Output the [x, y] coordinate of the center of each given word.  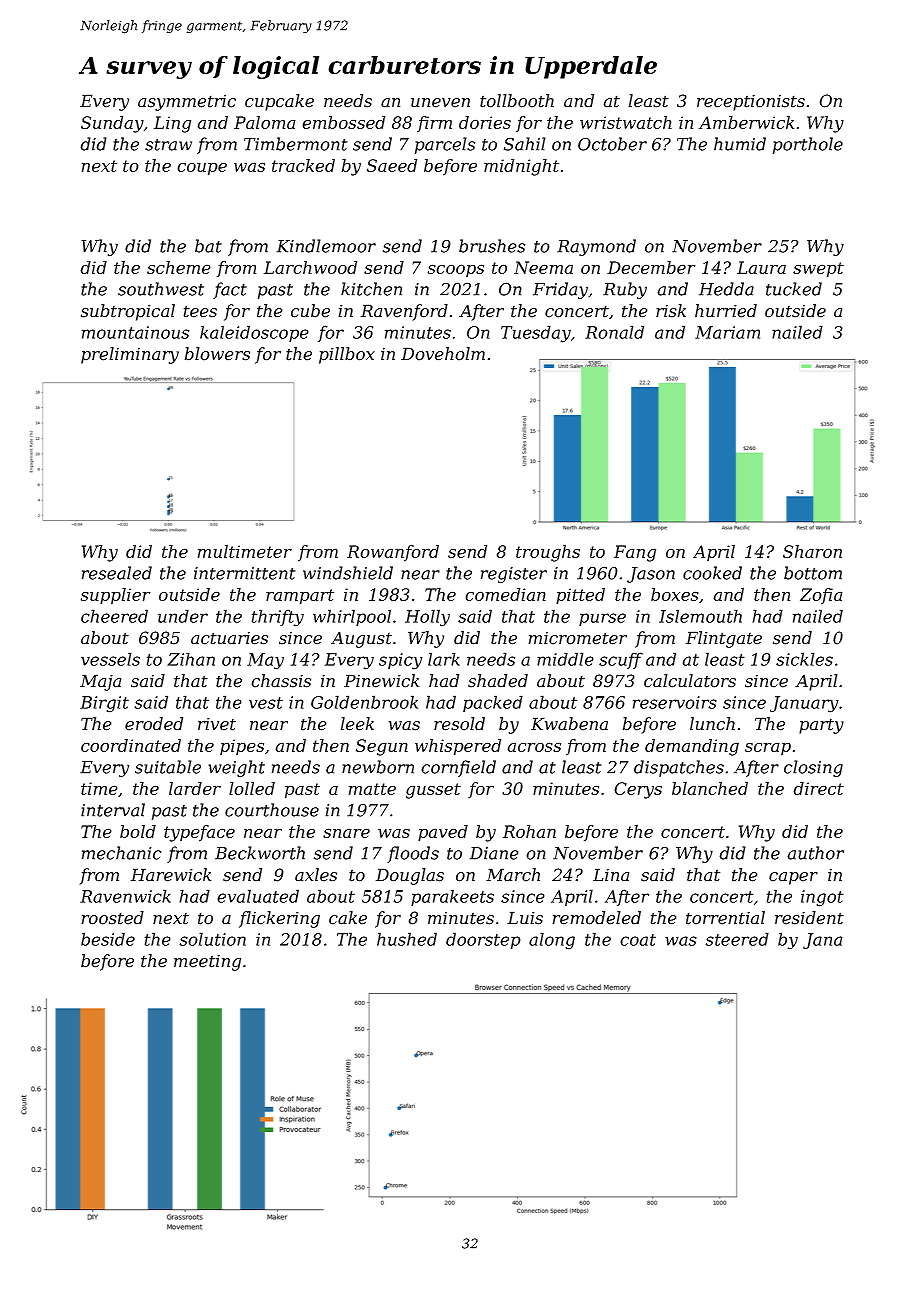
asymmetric [187, 103]
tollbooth [517, 101]
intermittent [245, 573]
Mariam [727, 332]
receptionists [751, 103]
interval [113, 810]
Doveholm [443, 354]
